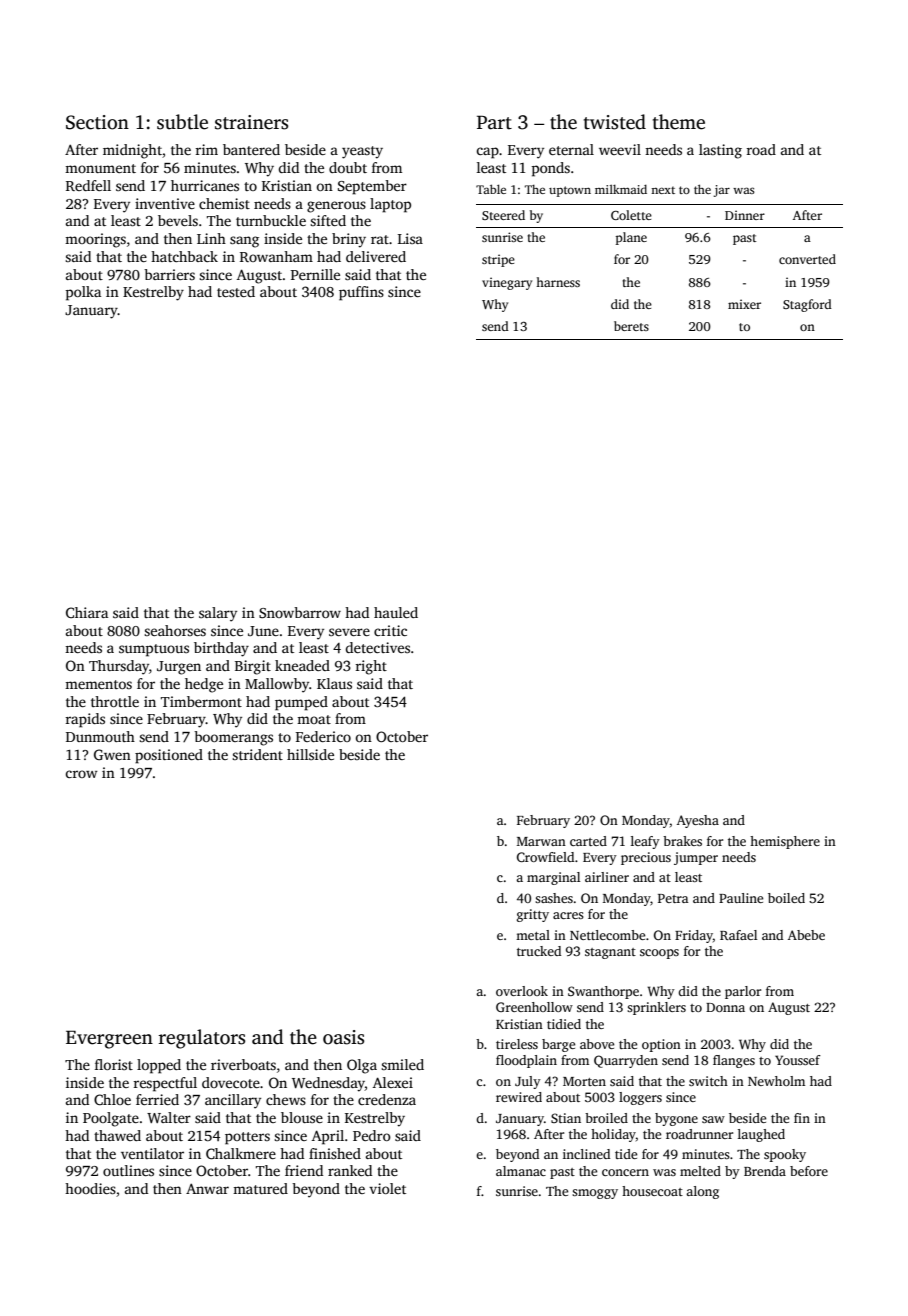 This page has height=1316, width=908. I want to click on severe, so click(349, 632).
